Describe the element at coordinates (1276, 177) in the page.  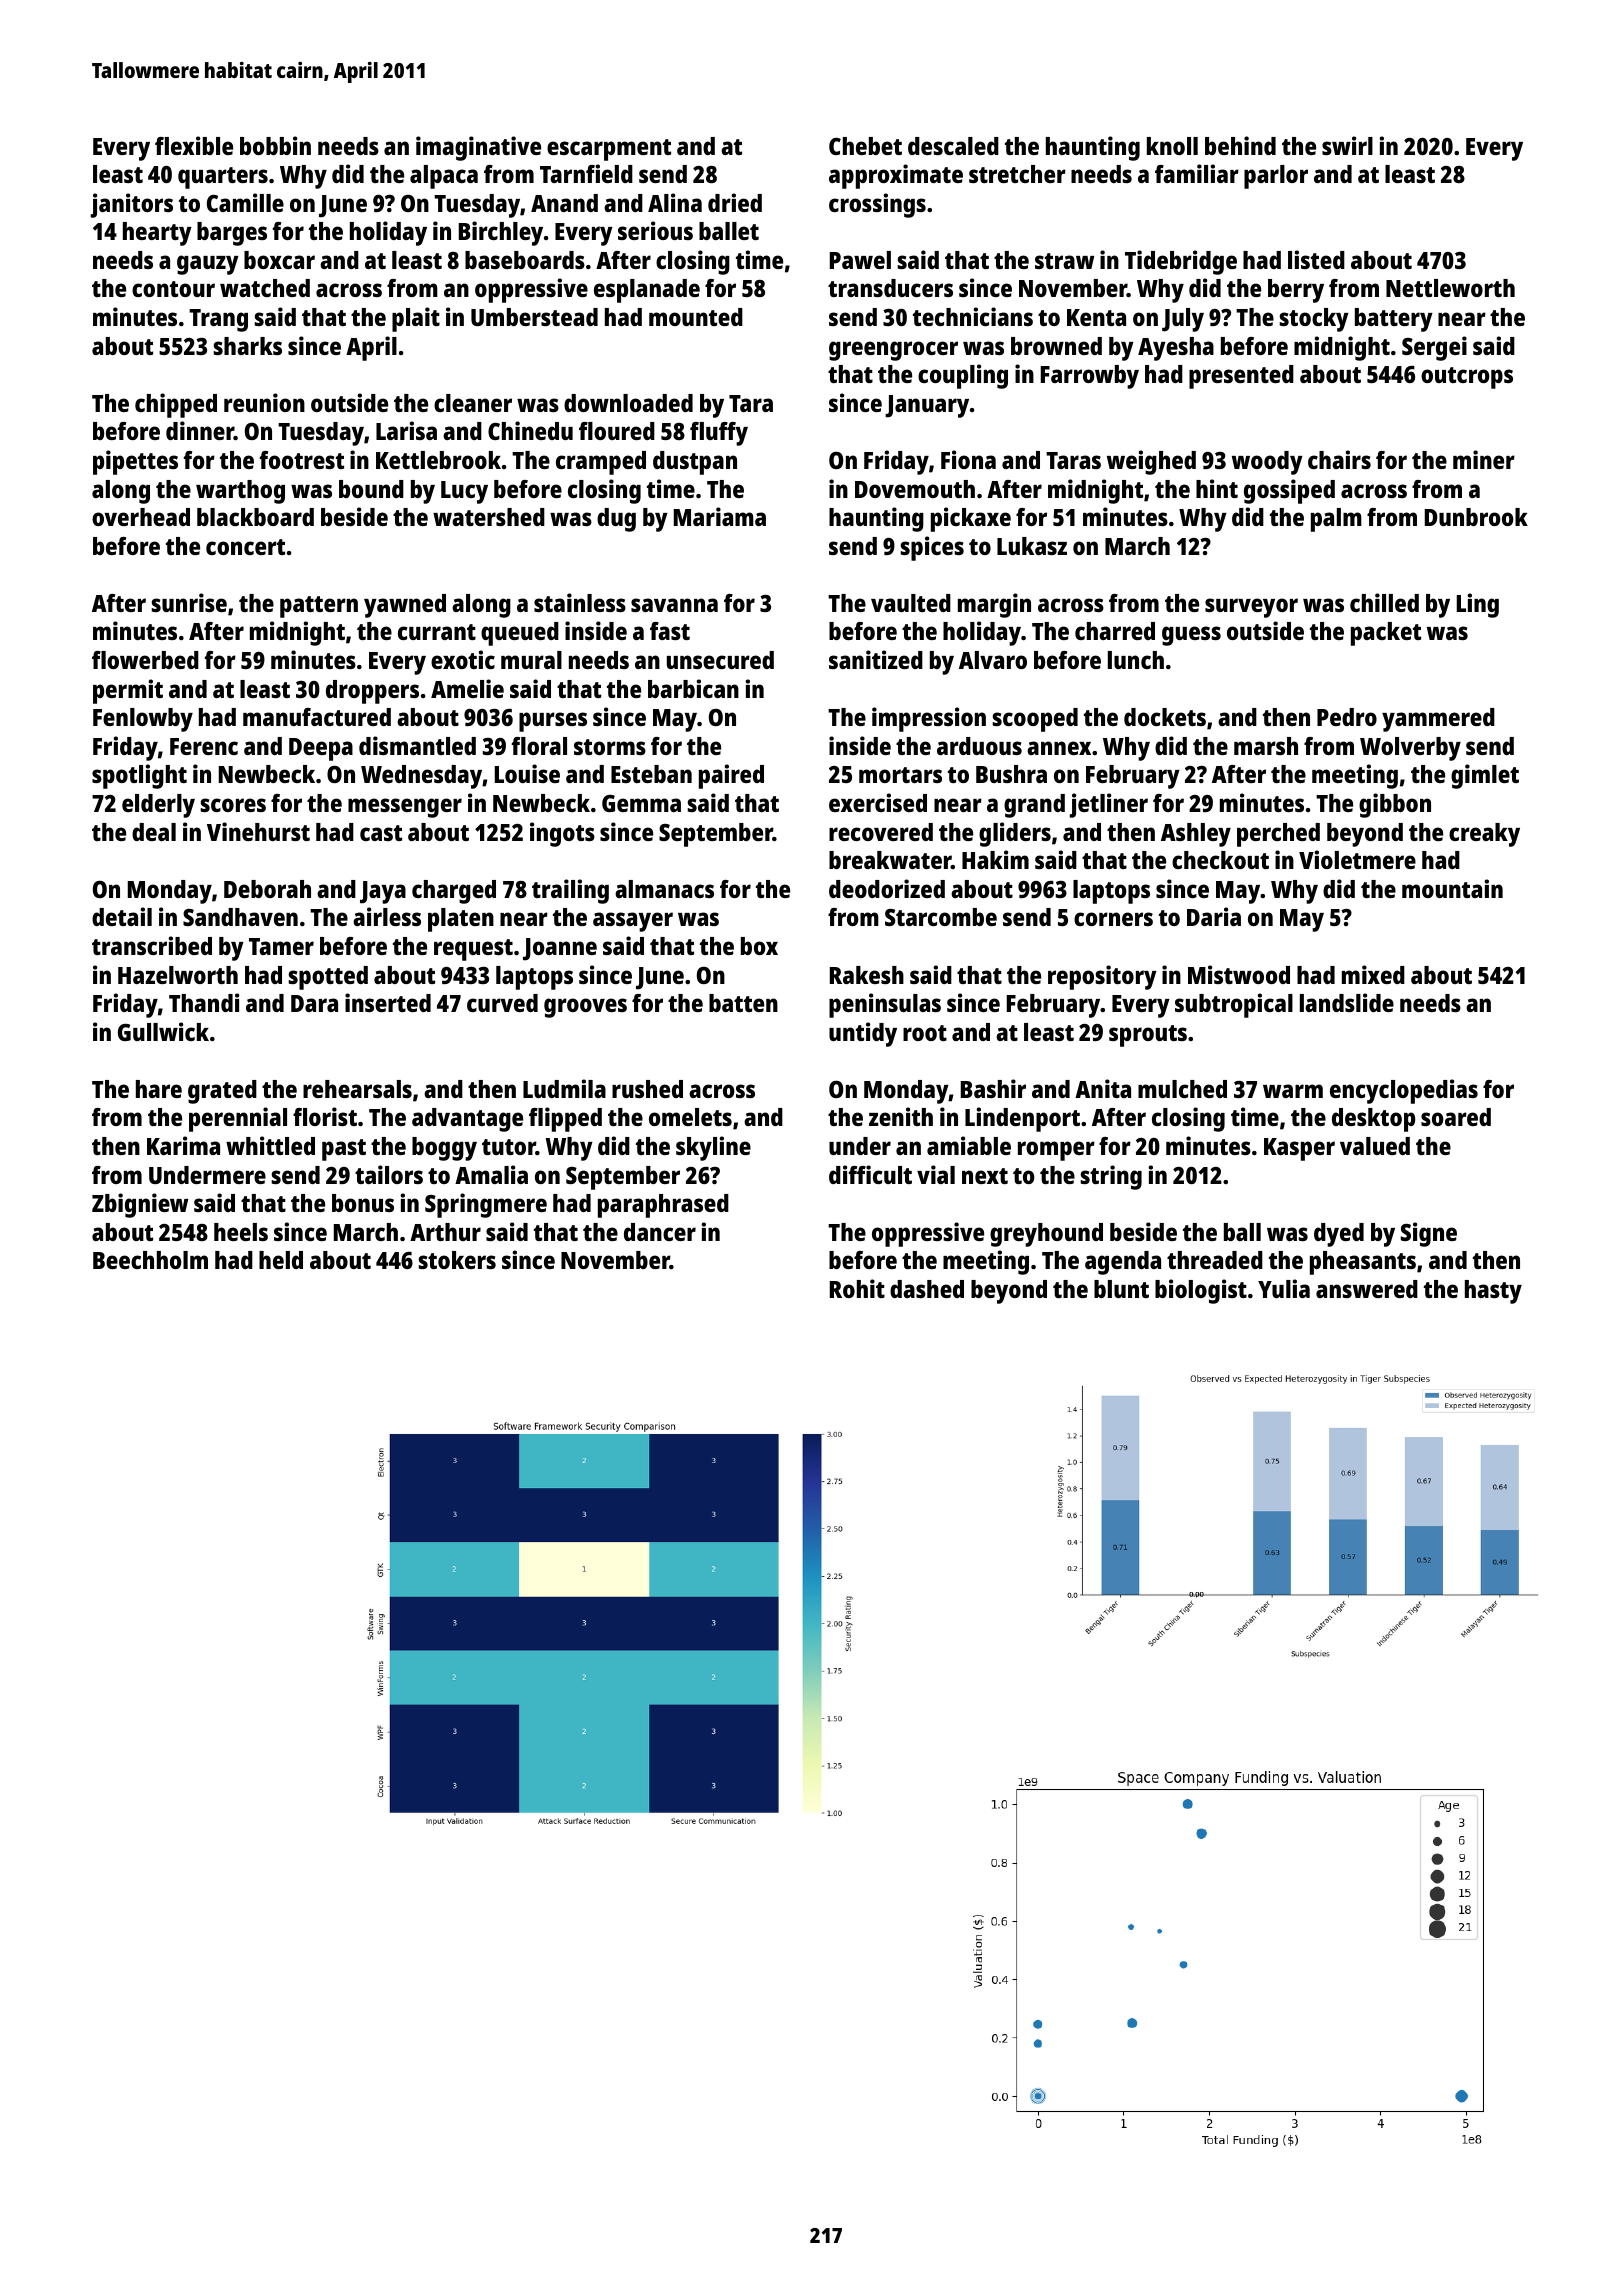
I see `parlor` at that location.
